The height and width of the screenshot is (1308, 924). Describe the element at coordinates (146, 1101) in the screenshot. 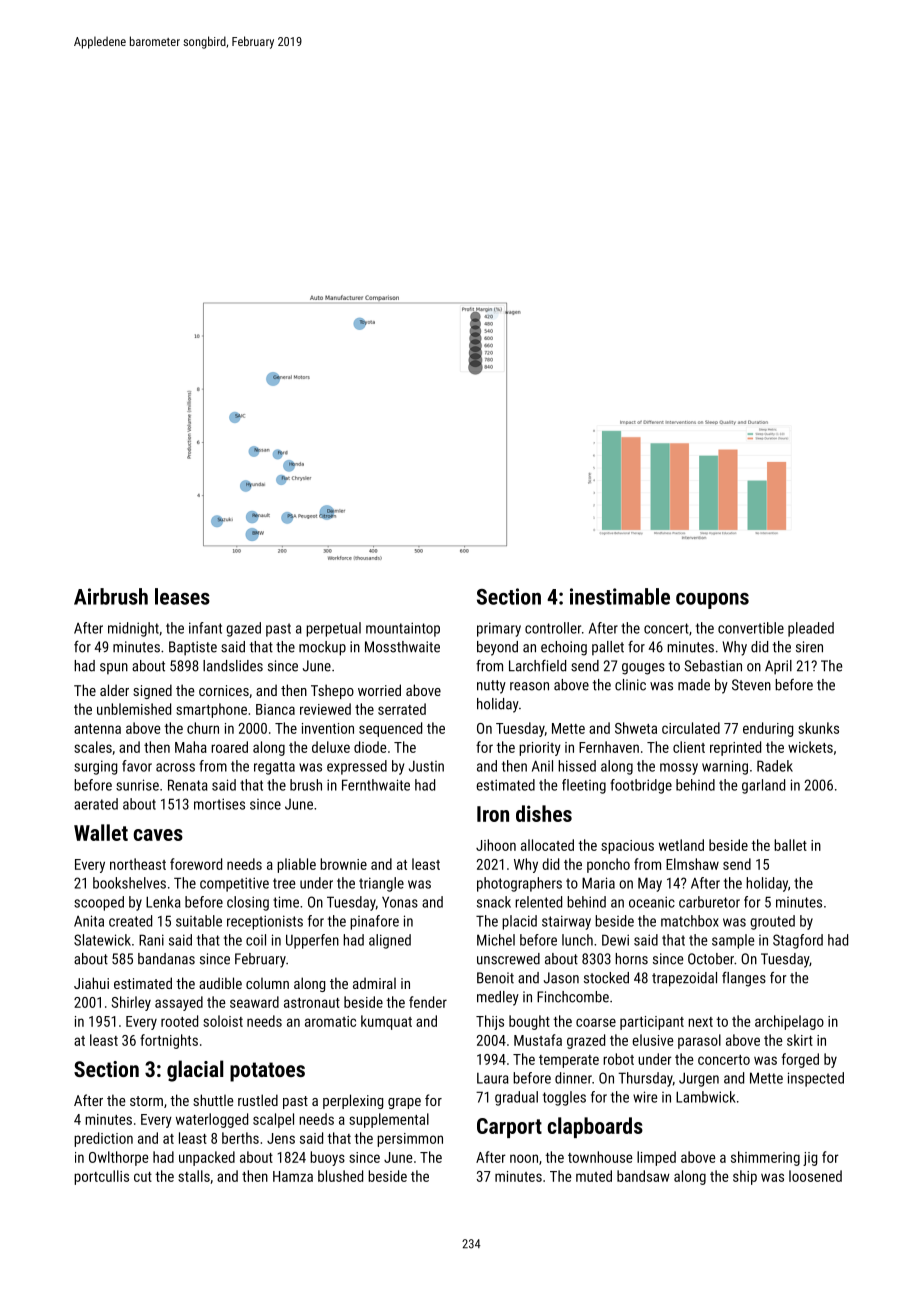

I see `storm` at that location.
